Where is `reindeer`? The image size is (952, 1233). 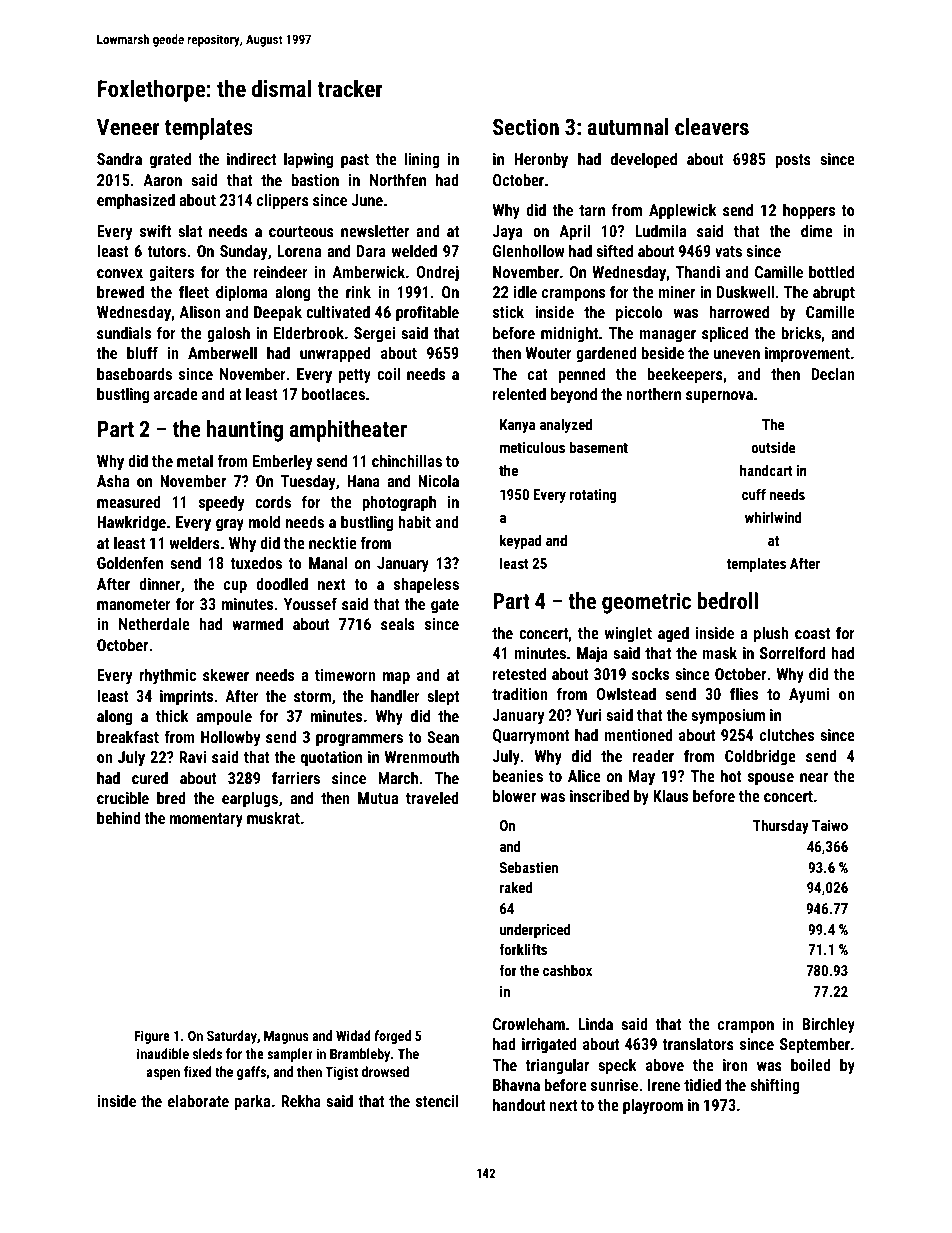
reindeer is located at coordinates (281, 271).
